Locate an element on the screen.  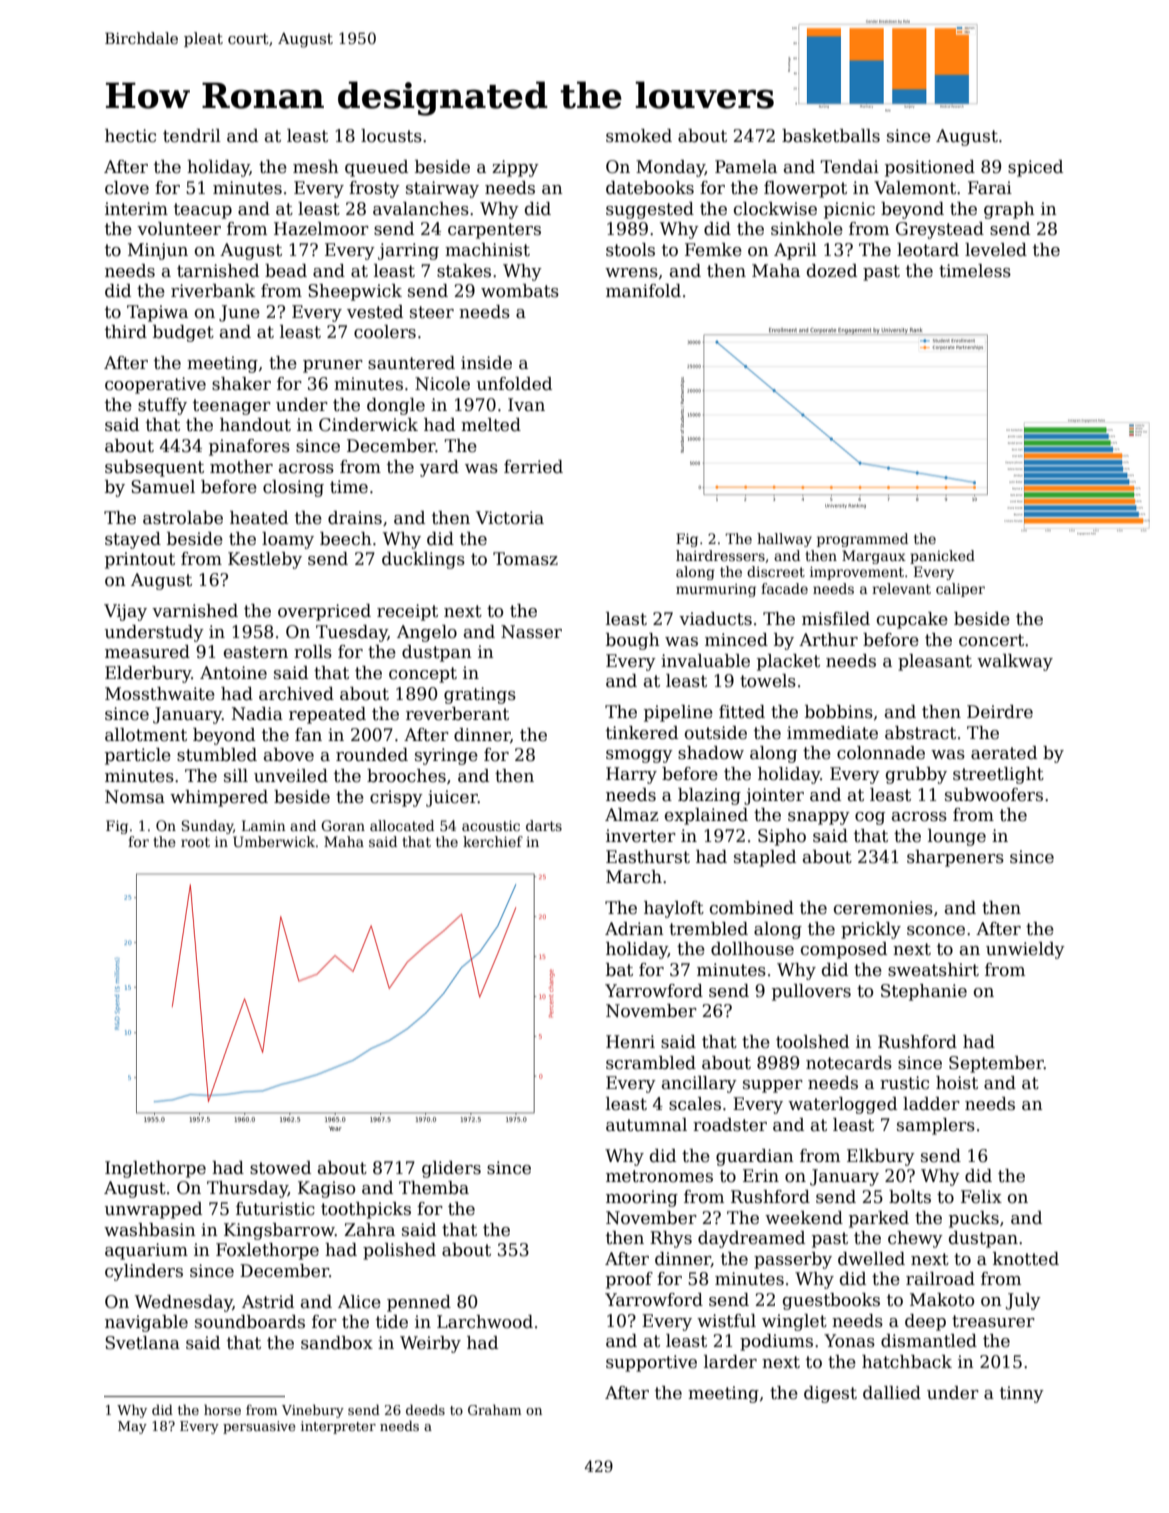
bough is located at coordinates (633, 641).
